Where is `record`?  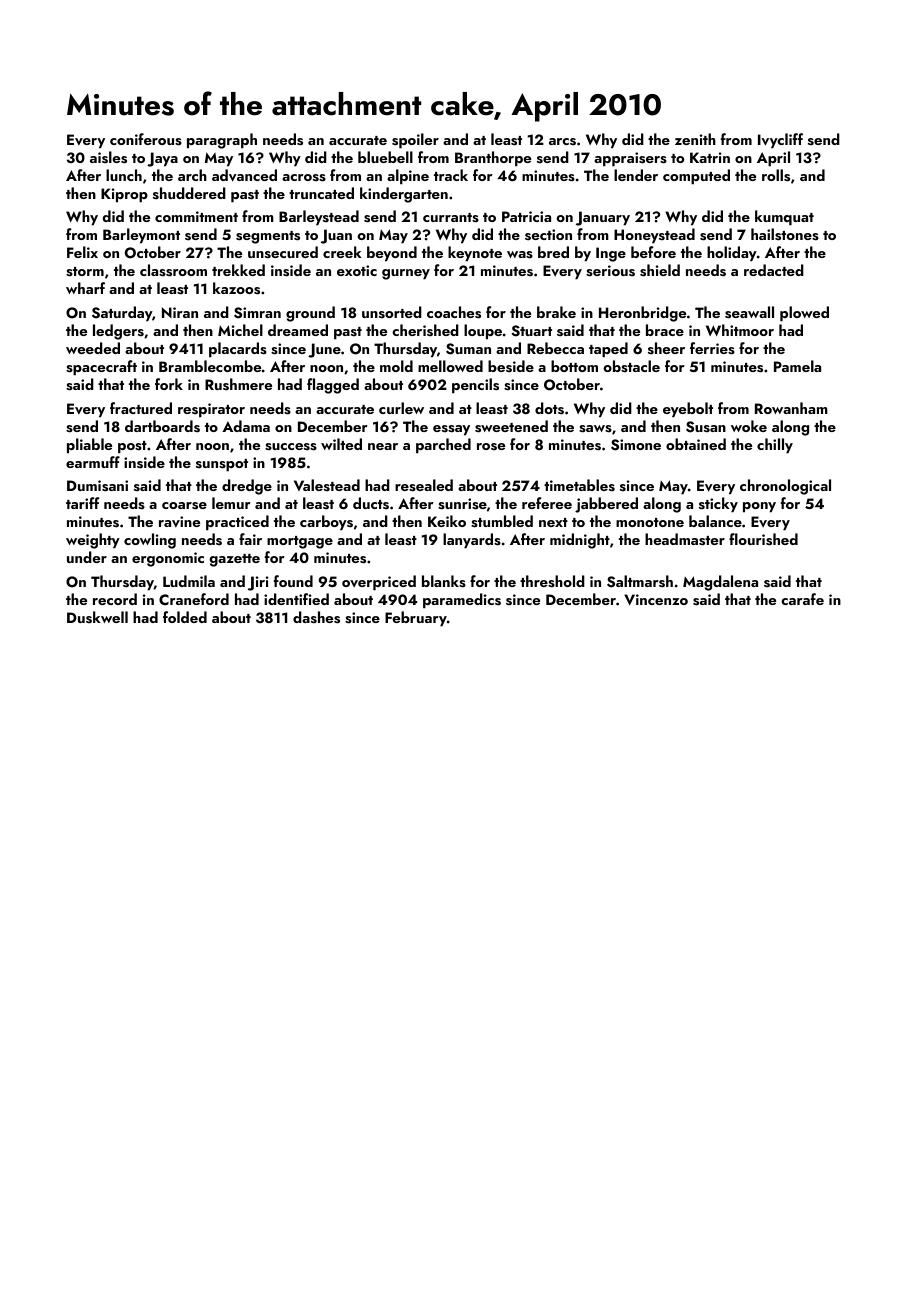
record is located at coordinates (115, 599).
